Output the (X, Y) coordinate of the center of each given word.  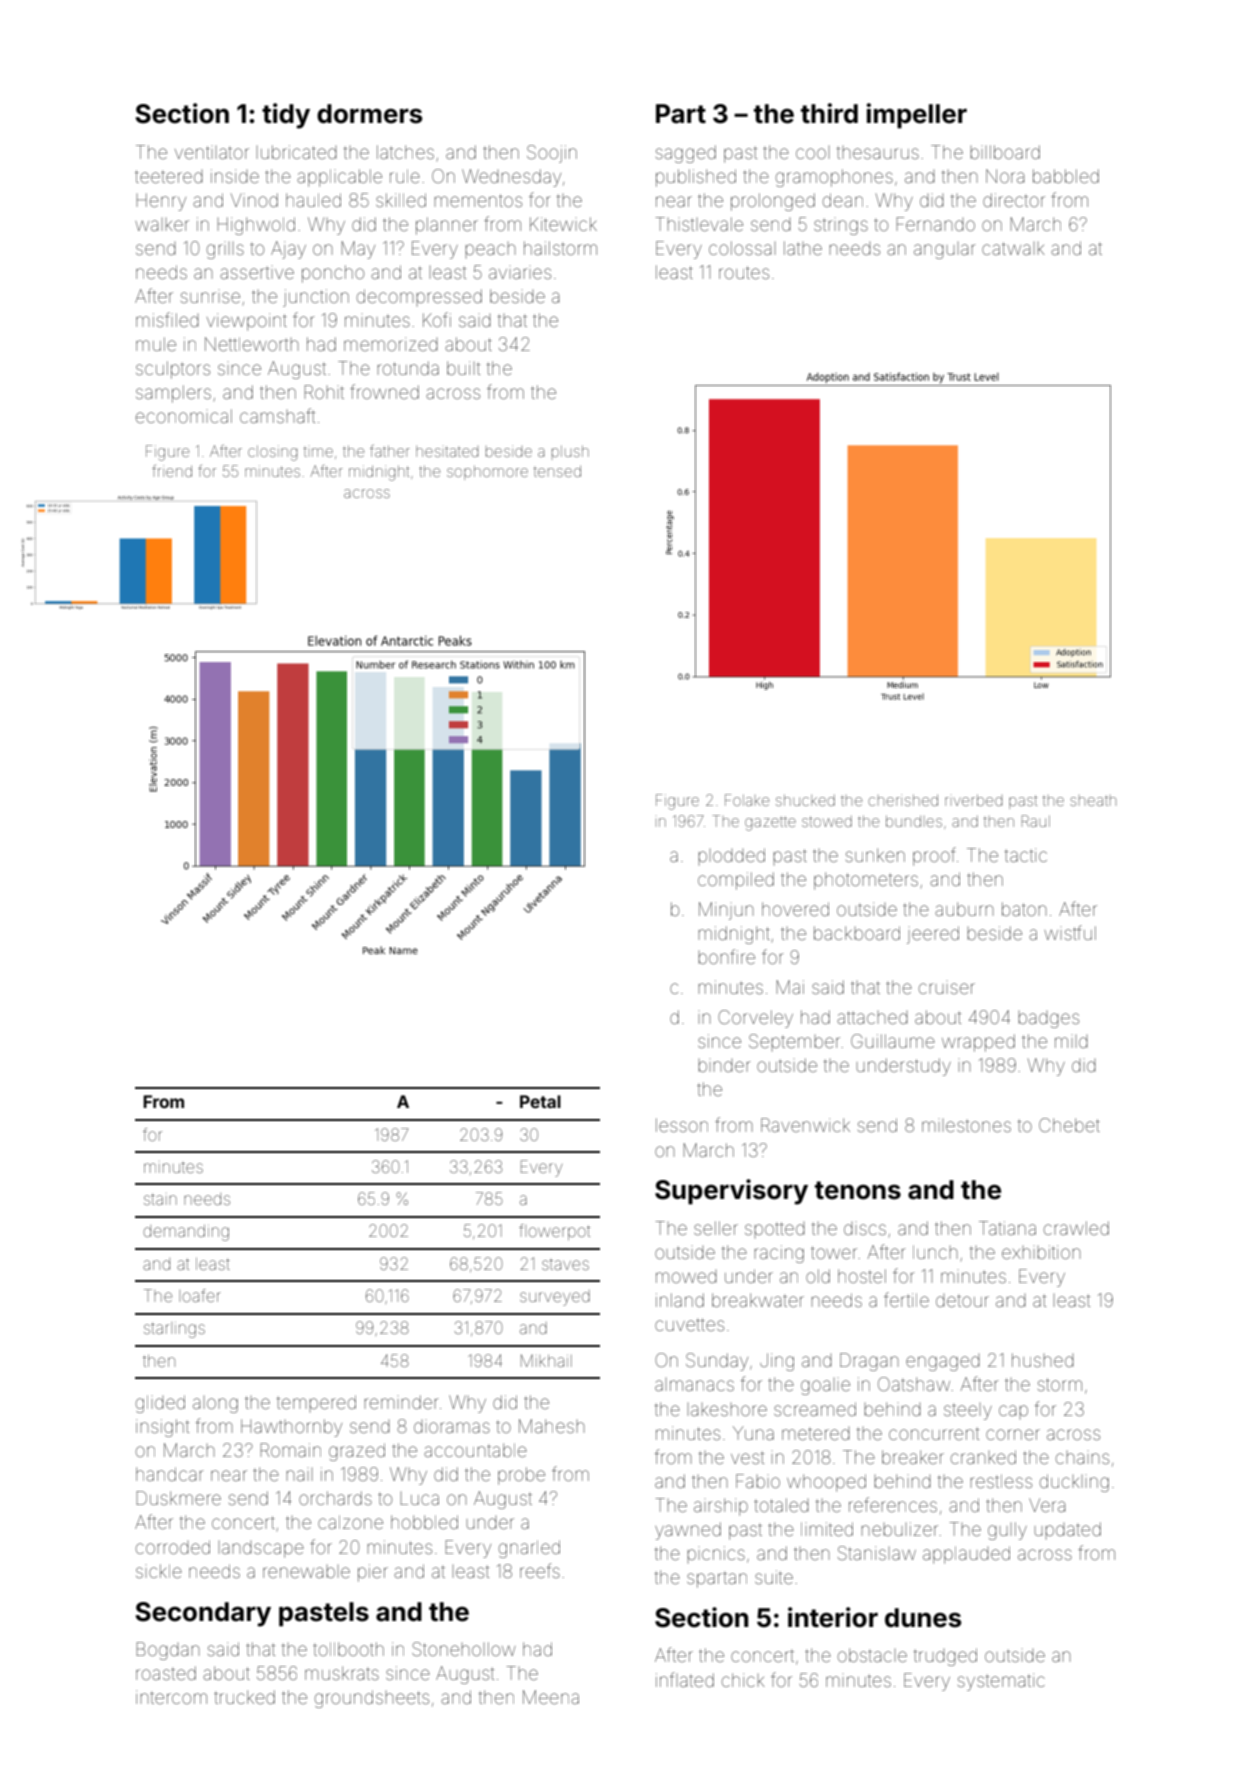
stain (160, 1199)
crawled (1076, 1228)
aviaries (520, 273)
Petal (540, 1101)
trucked (244, 1697)
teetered (169, 176)
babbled (1066, 176)
